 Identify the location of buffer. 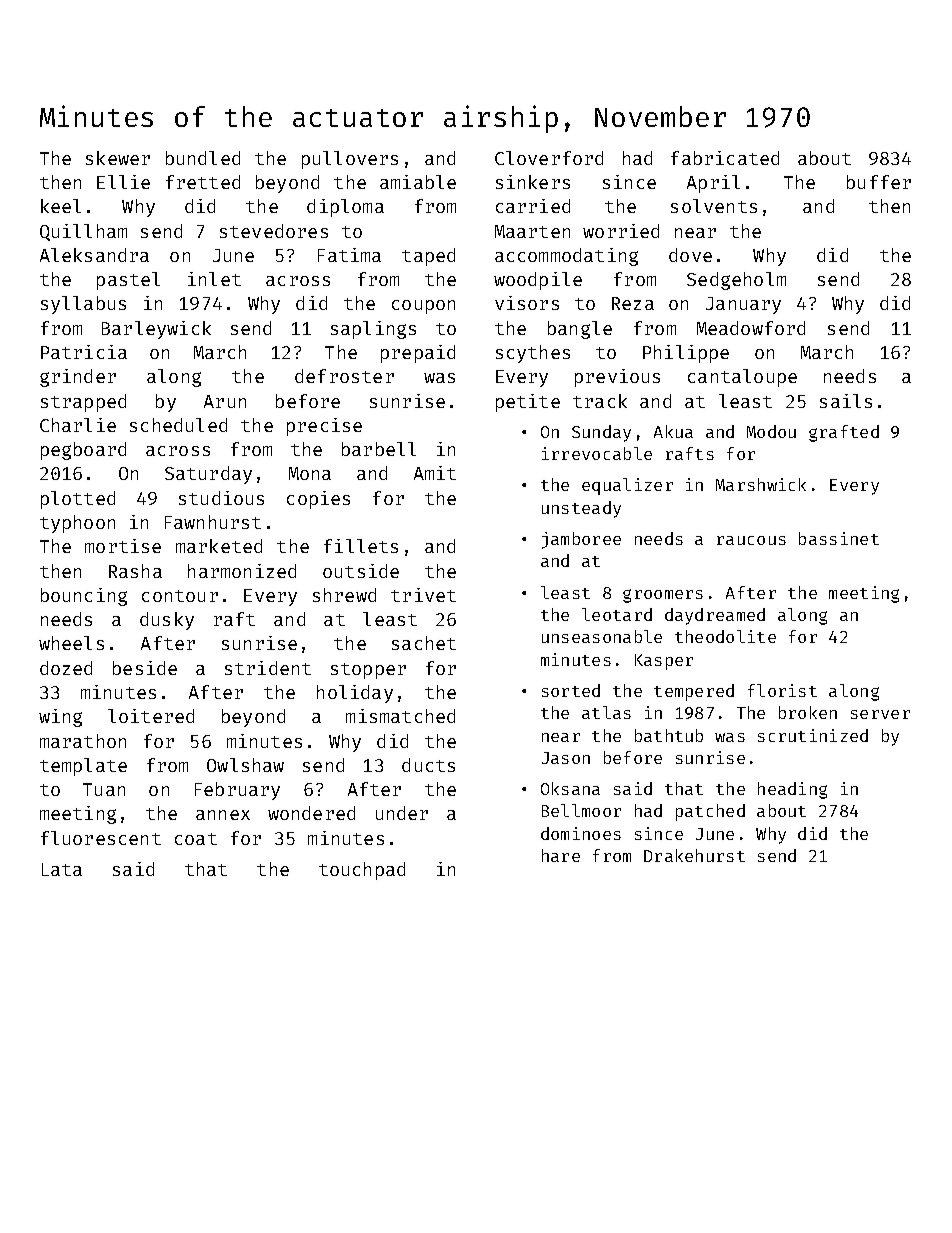
(879, 182).
